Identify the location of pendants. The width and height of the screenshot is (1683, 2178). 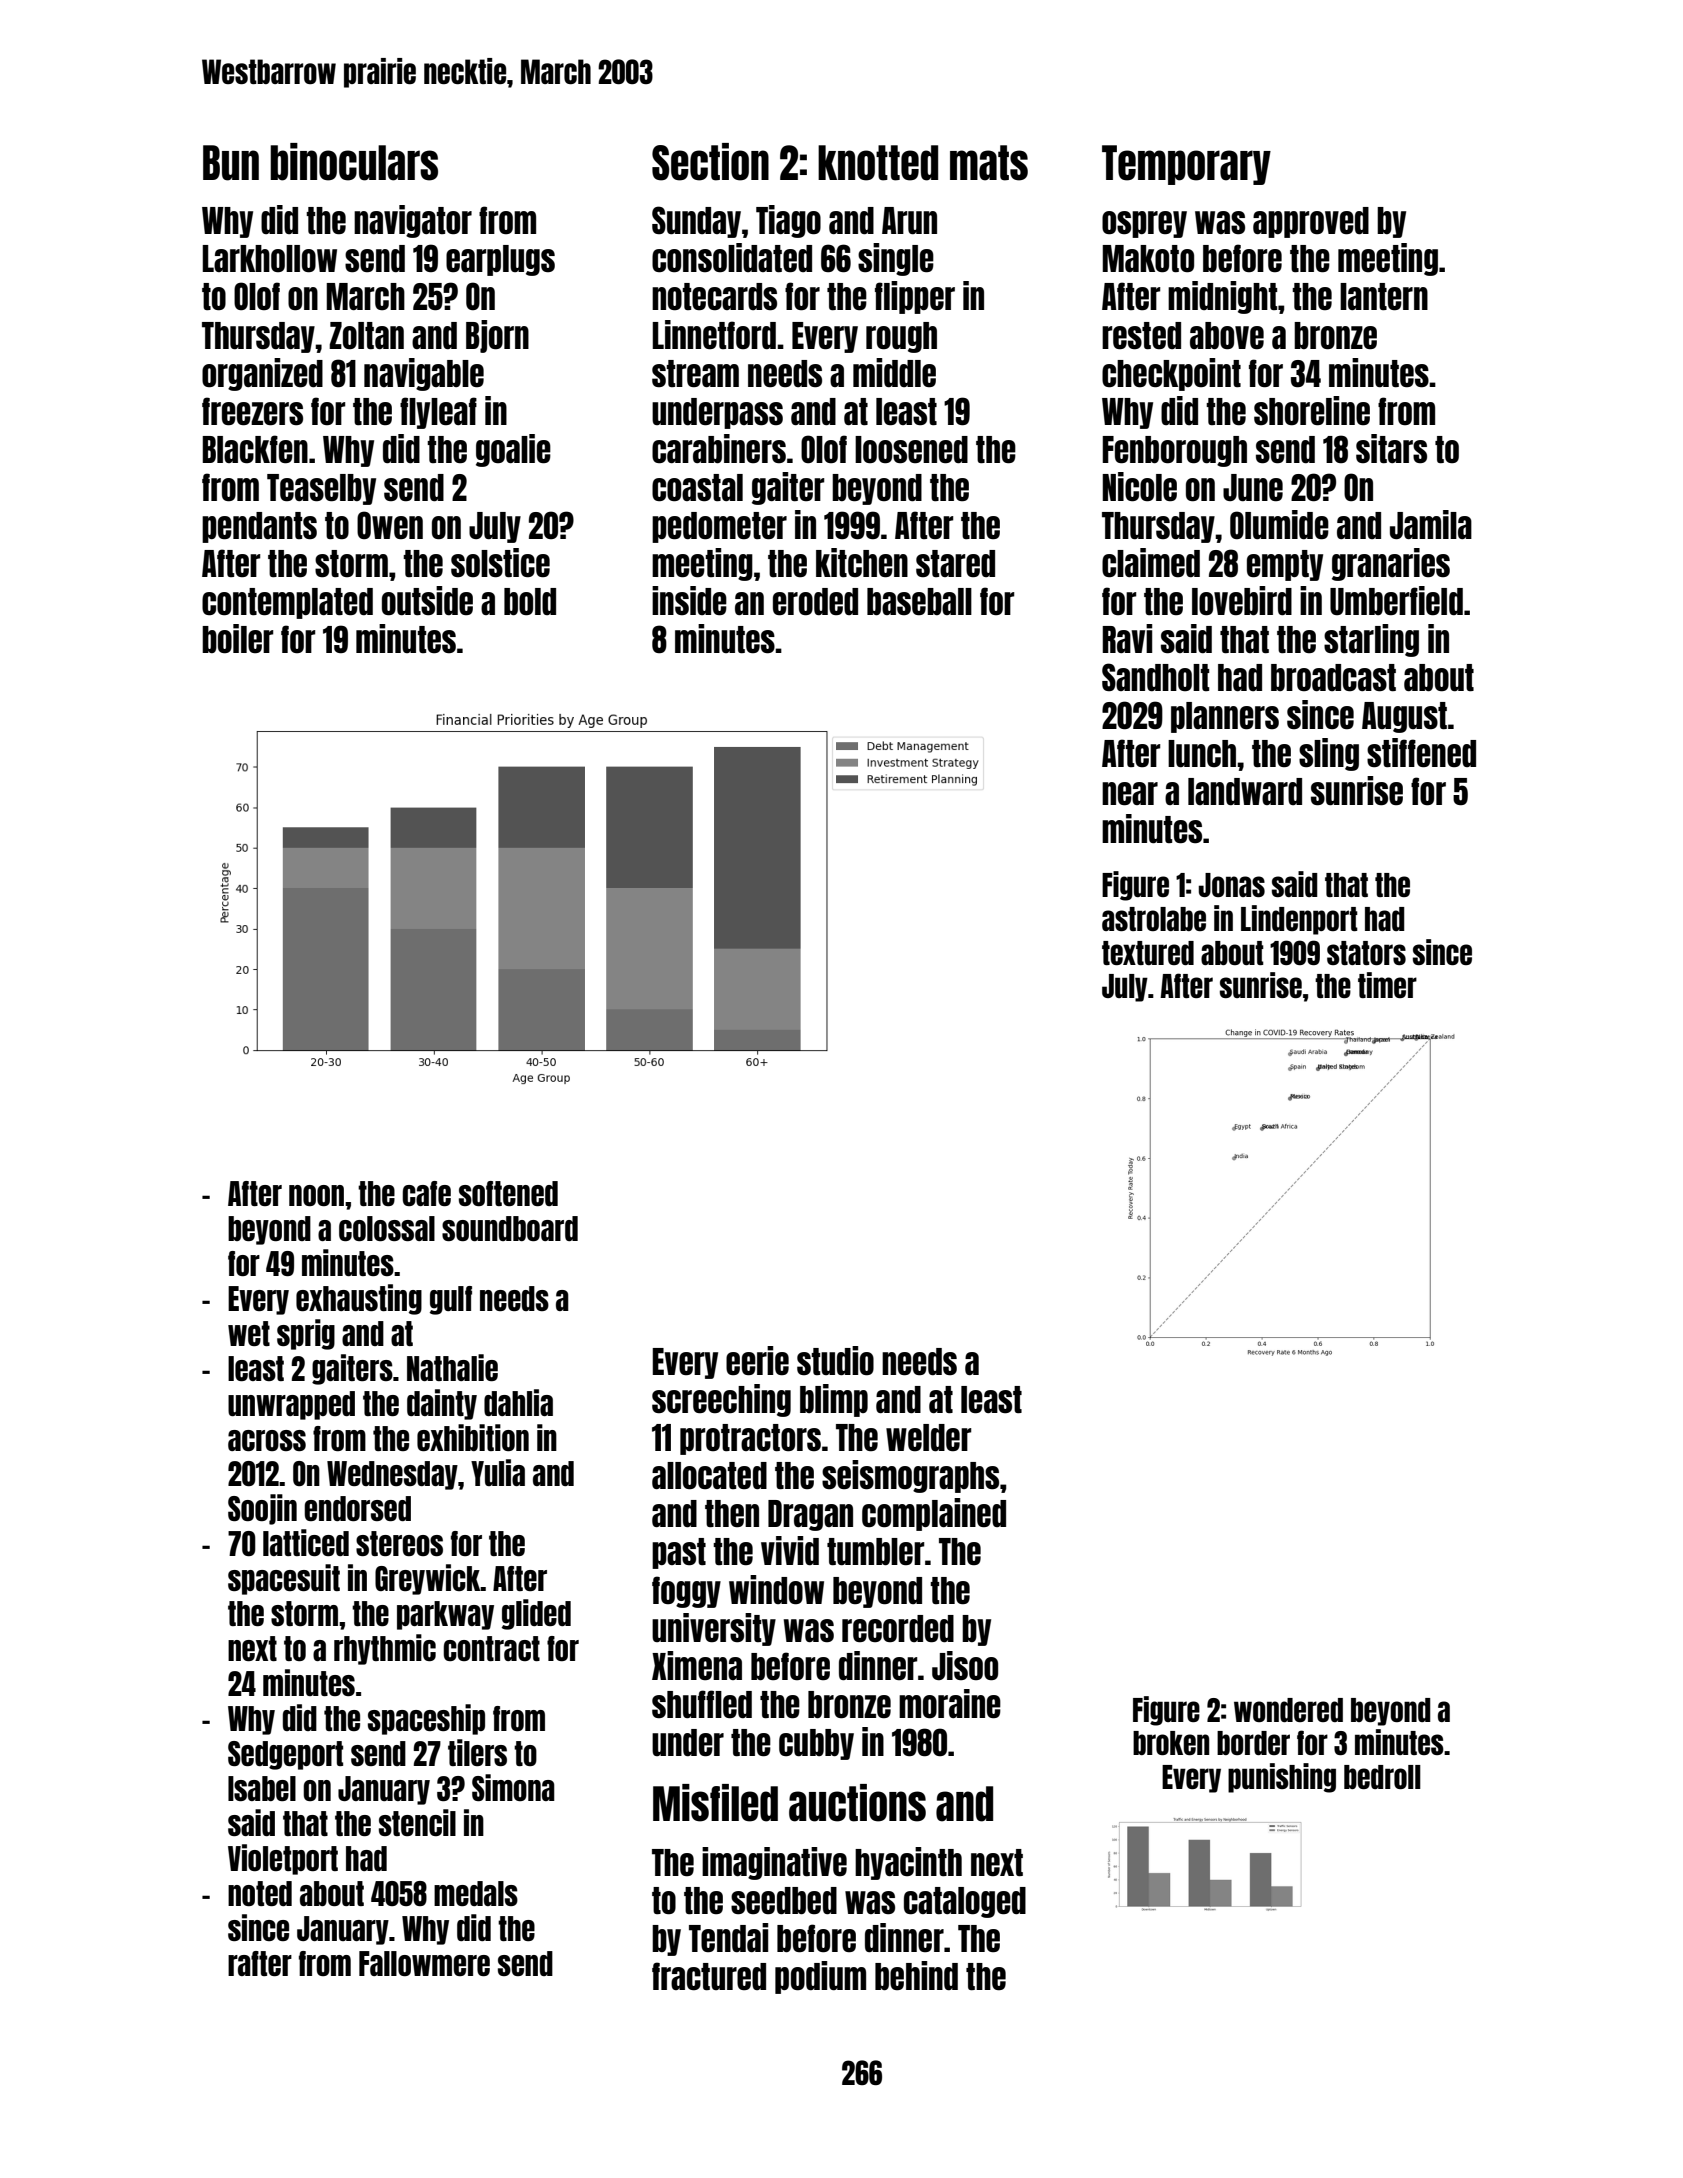
(259, 527).
